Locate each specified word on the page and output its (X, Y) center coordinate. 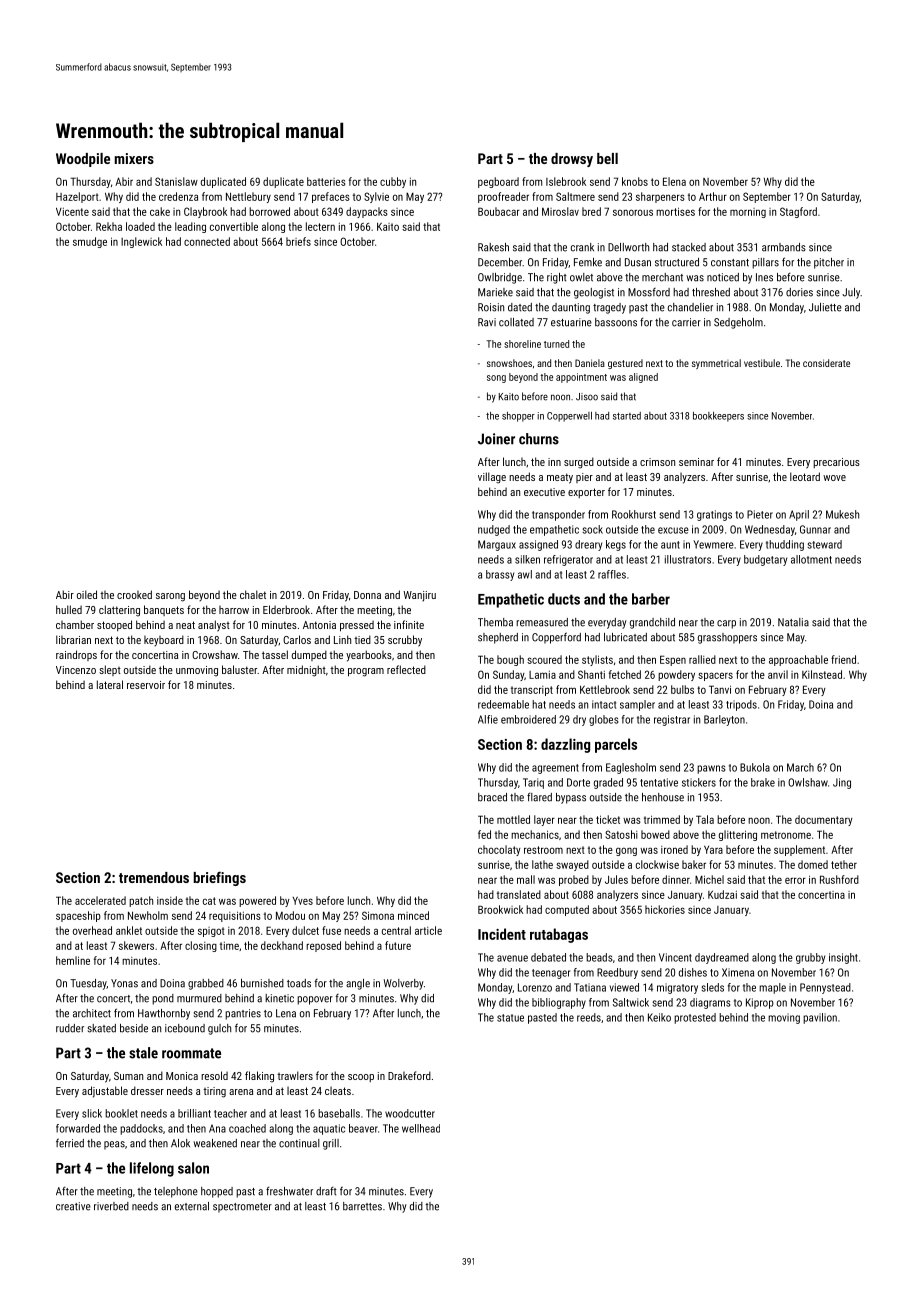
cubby (393, 182)
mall (526, 879)
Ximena (738, 972)
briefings (220, 878)
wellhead (421, 1128)
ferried (70, 1143)
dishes (693, 972)
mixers (134, 158)
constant (730, 263)
